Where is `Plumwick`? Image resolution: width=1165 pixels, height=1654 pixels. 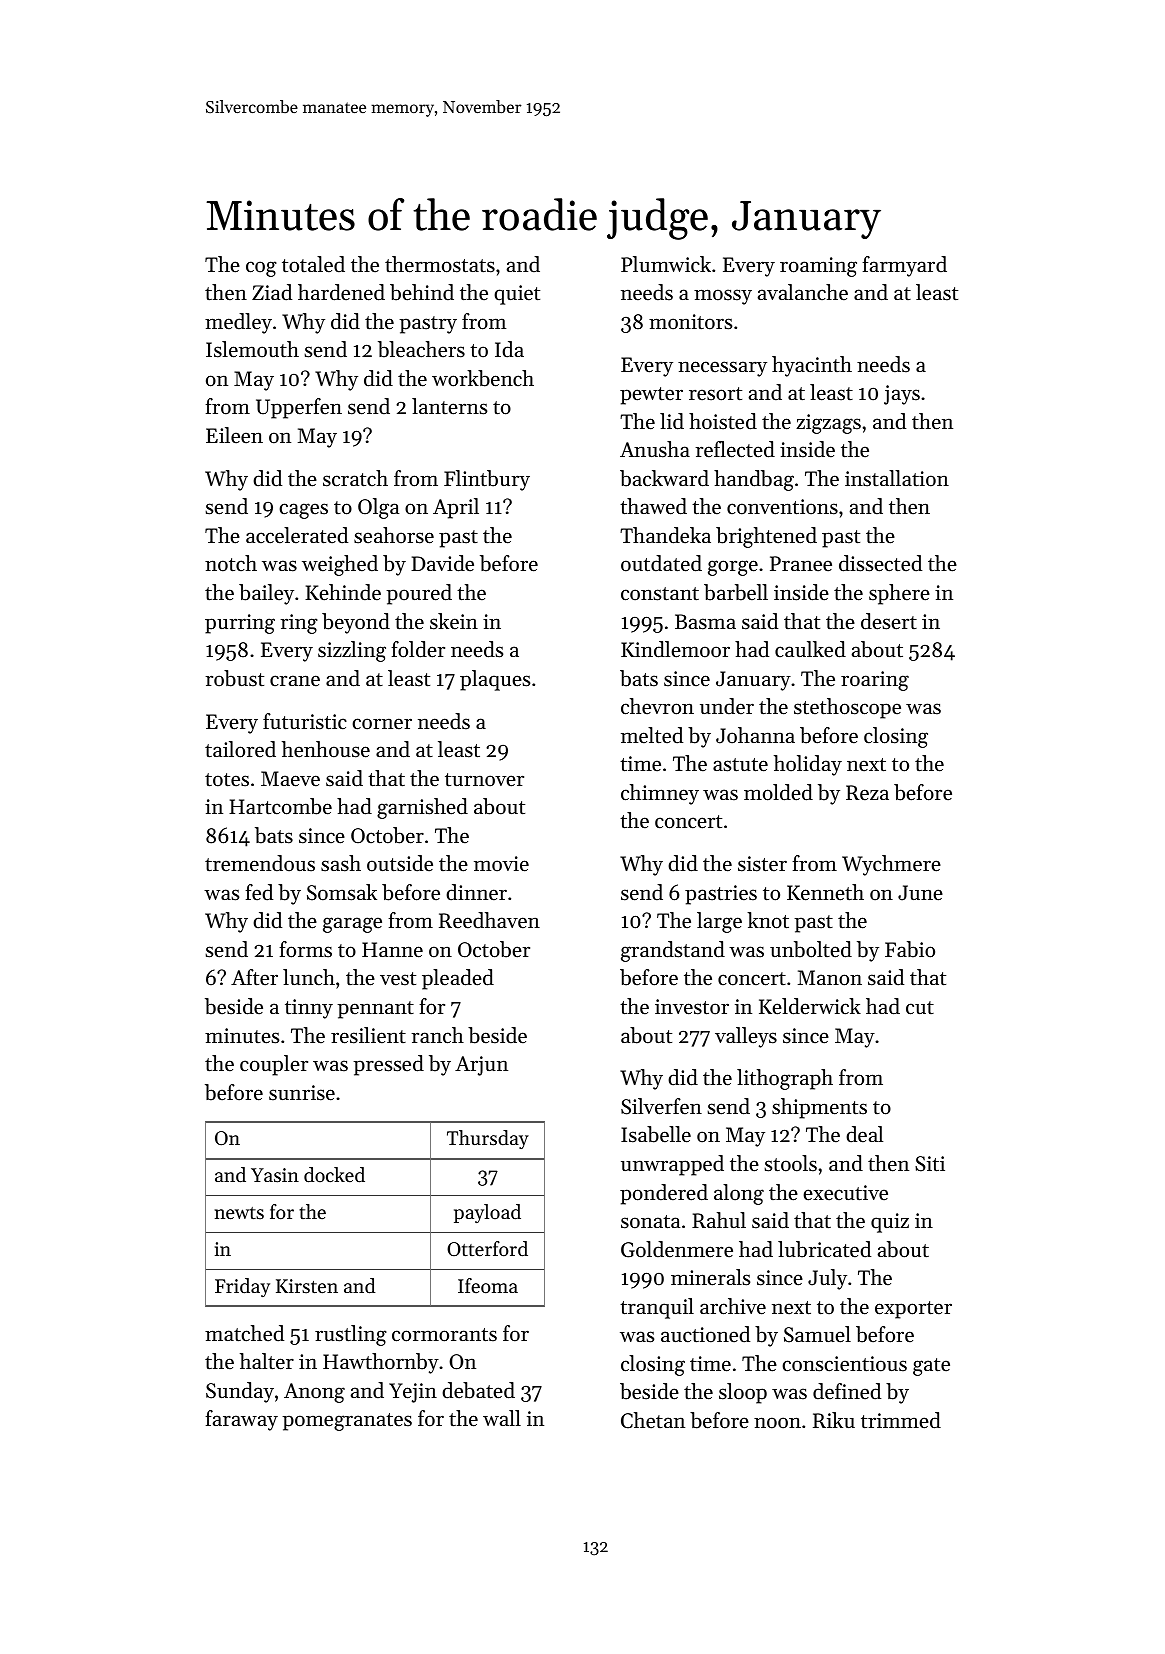 Plumwick is located at coordinates (666, 264).
